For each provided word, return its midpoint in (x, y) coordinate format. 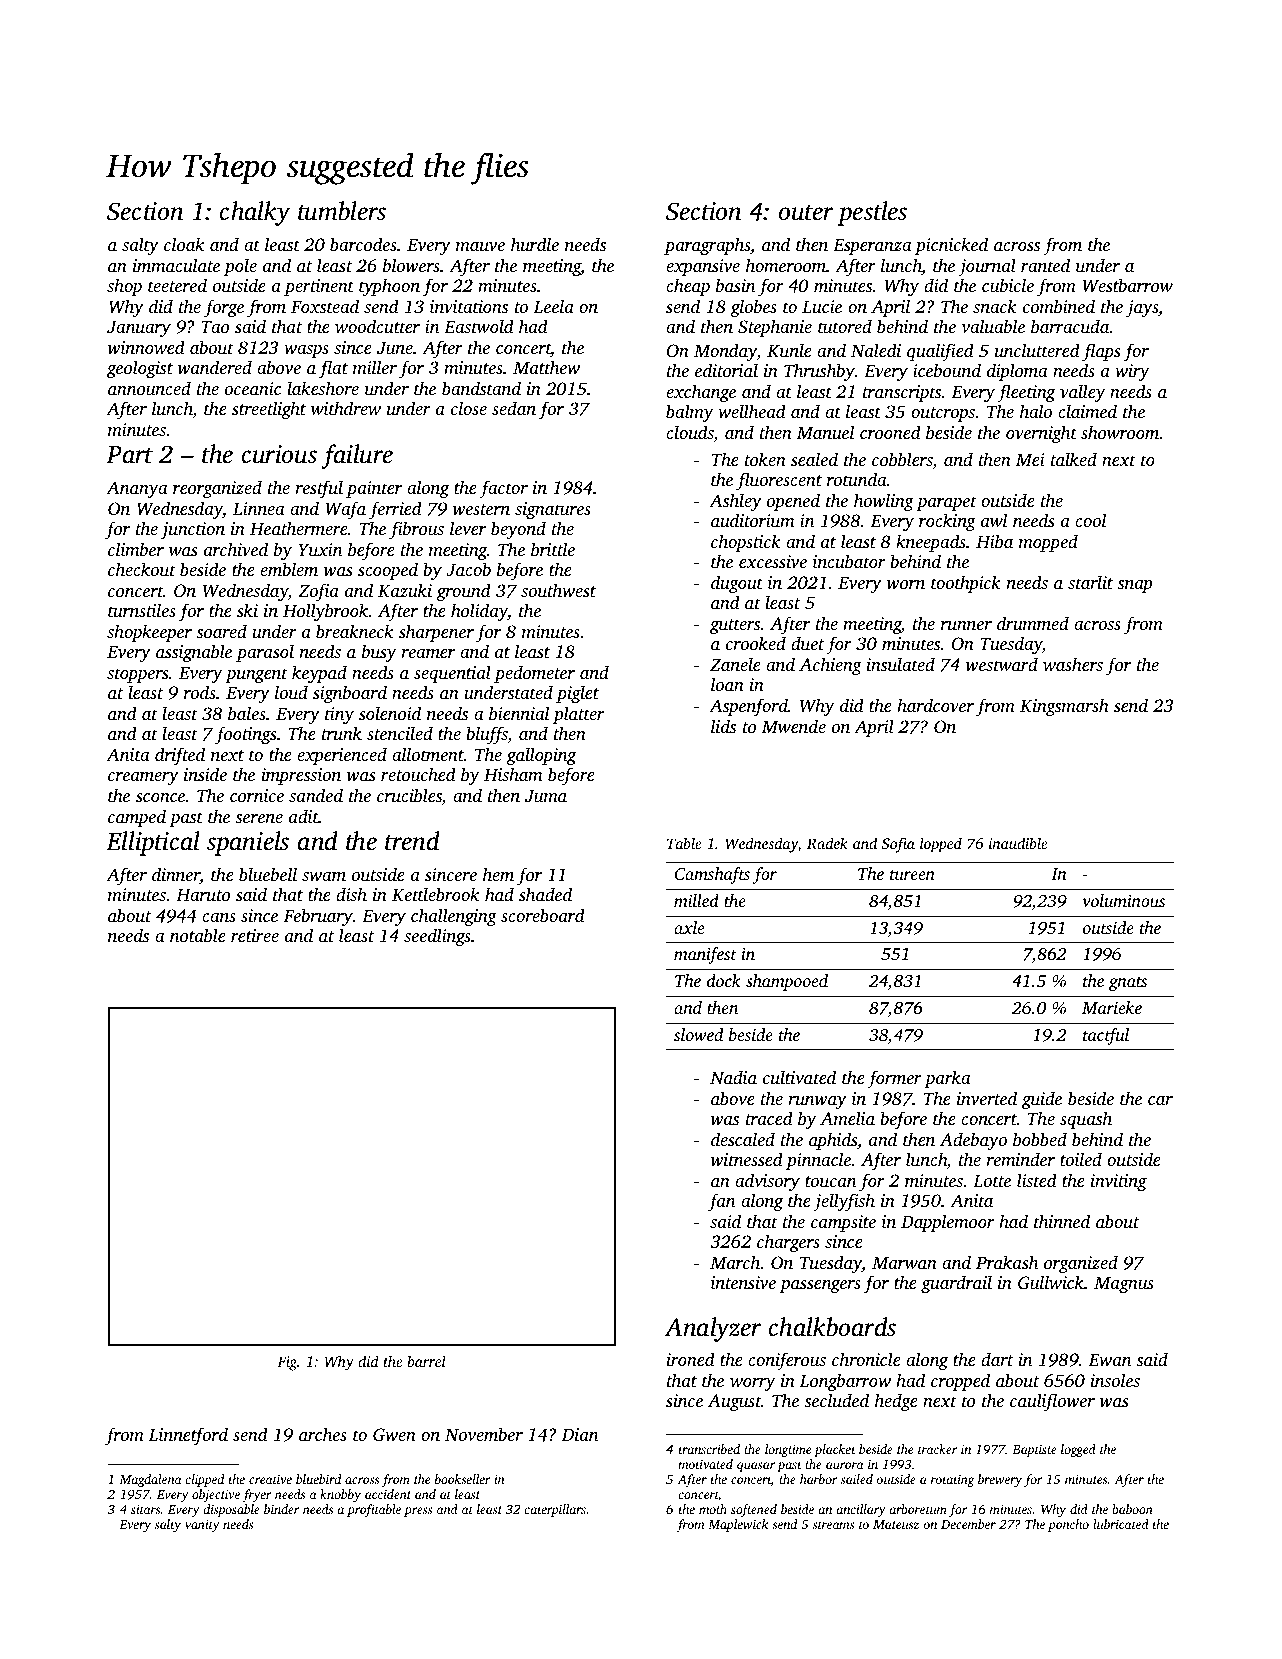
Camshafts (712, 875)
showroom (1120, 432)
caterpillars (555, 1510)
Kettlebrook (435, 894)
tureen (912, 875)
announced (149, 388)
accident (388, 1494)
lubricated (1121, 1524)
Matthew (546, 367)
